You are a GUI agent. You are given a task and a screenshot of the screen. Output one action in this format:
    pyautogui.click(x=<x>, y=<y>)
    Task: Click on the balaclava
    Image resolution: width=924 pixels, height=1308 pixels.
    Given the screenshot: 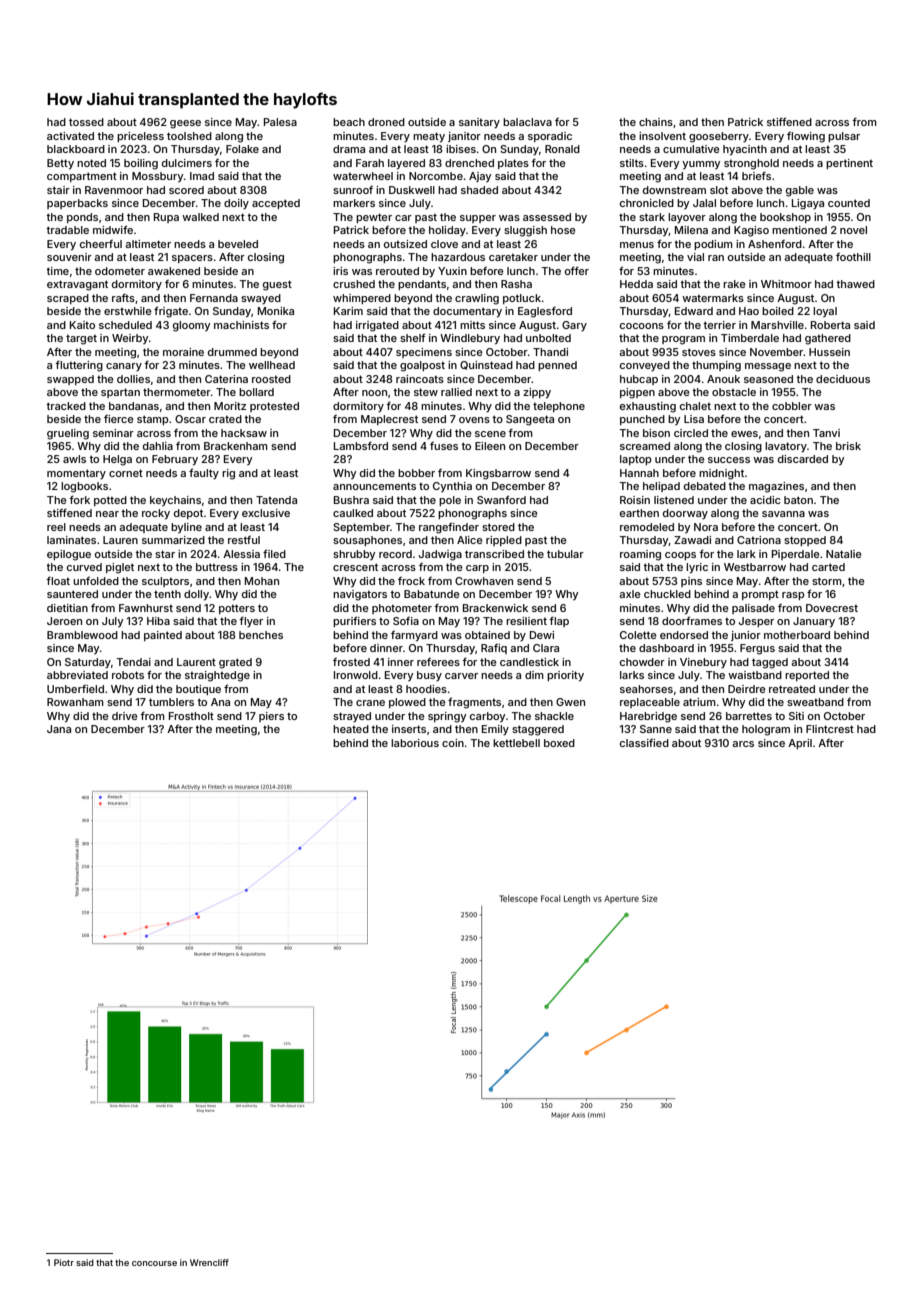 What is the action you would take?
    pyautogui.click(x=527, y=122)
